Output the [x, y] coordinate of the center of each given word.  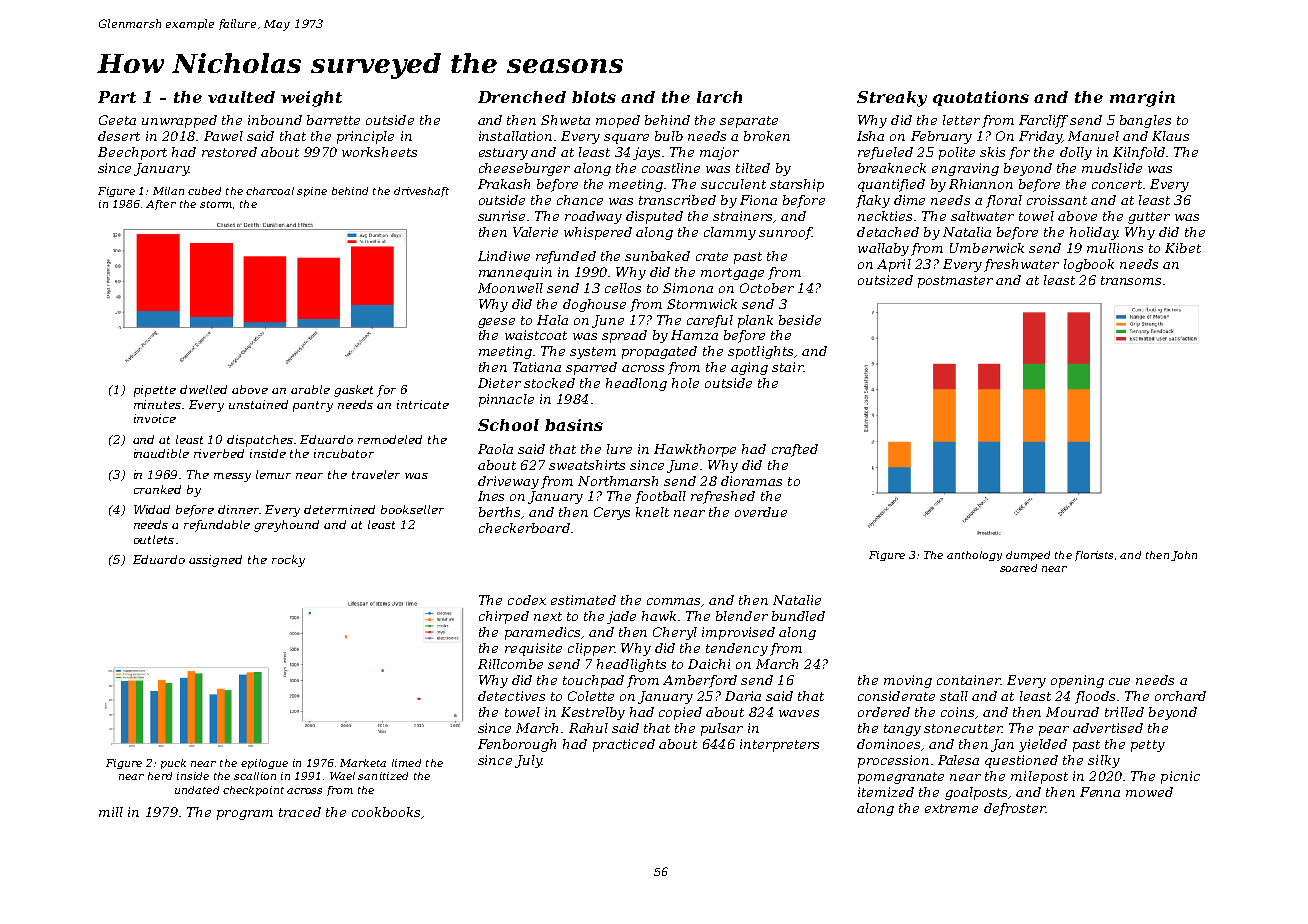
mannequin [515, 273]
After [161, 205]
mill [111, 812]
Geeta [117, 120]
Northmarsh [618, 481]
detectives [511, 696]
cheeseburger [524, 169]
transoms [1131, 280]
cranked [157, 489]
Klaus [1170, 136]
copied [680, 713]
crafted [795, 450]
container [969, 680]
